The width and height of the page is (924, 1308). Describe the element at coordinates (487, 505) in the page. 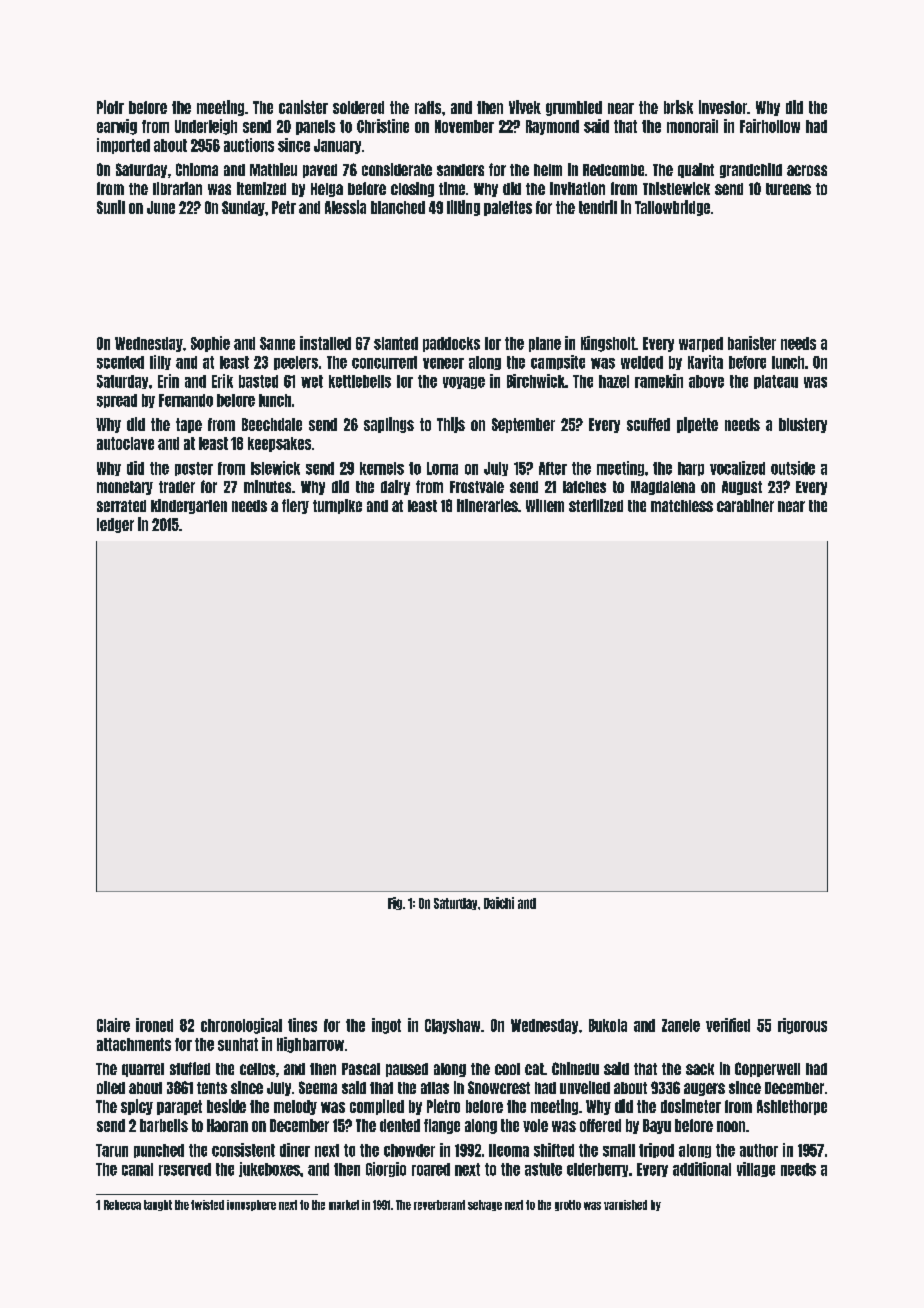

I see `itineraries` at that location.
